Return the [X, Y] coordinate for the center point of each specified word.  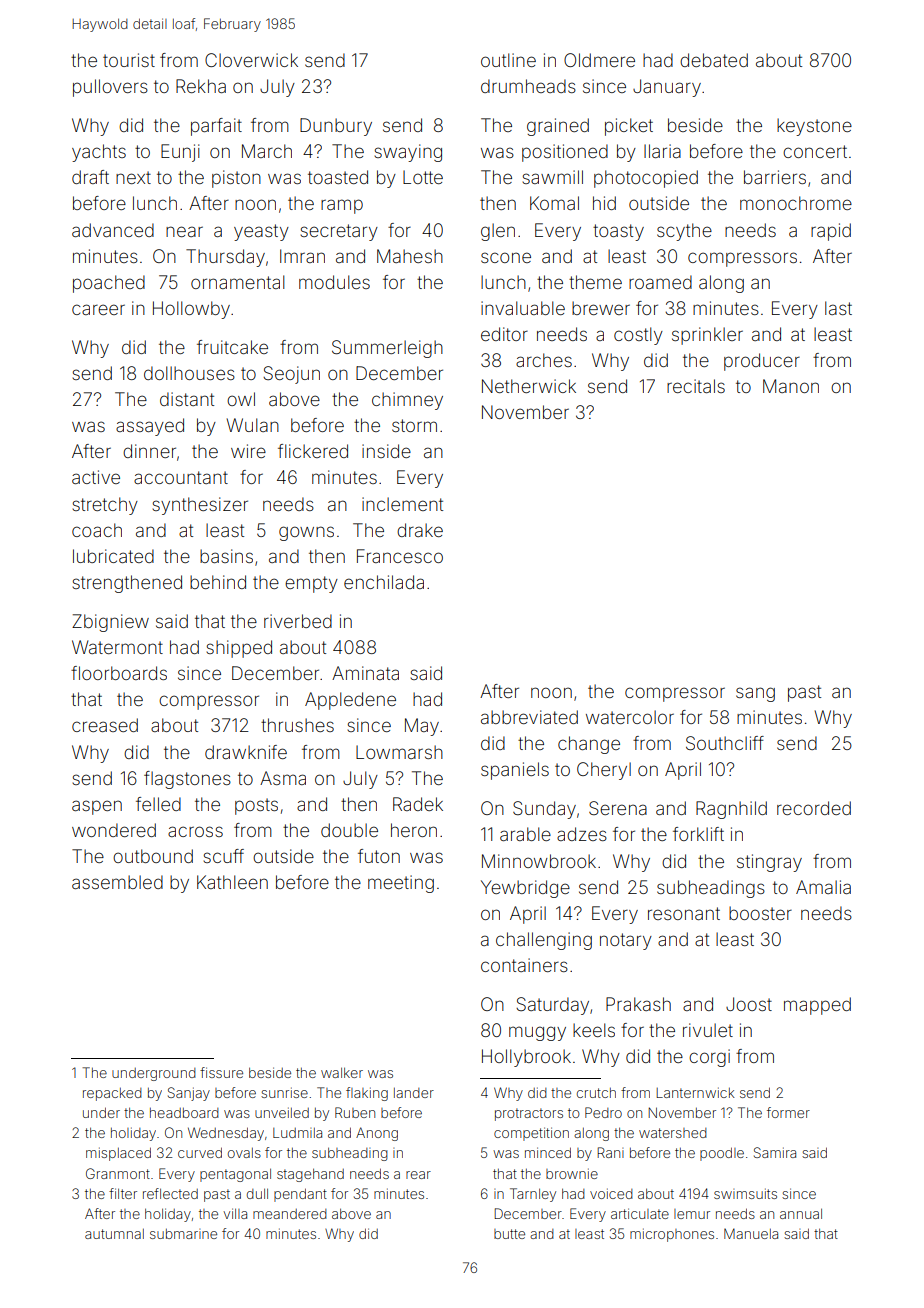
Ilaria [662, 151]
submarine [183, 1234]
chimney [407, 401]
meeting [401, 884]
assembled [117, 882]
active [96, 477]
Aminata [365, 673]
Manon [791, 386]
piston [236, 179]
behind [218, 582]
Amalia [823, 887]
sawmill [552, 177]
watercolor [630, 717]
